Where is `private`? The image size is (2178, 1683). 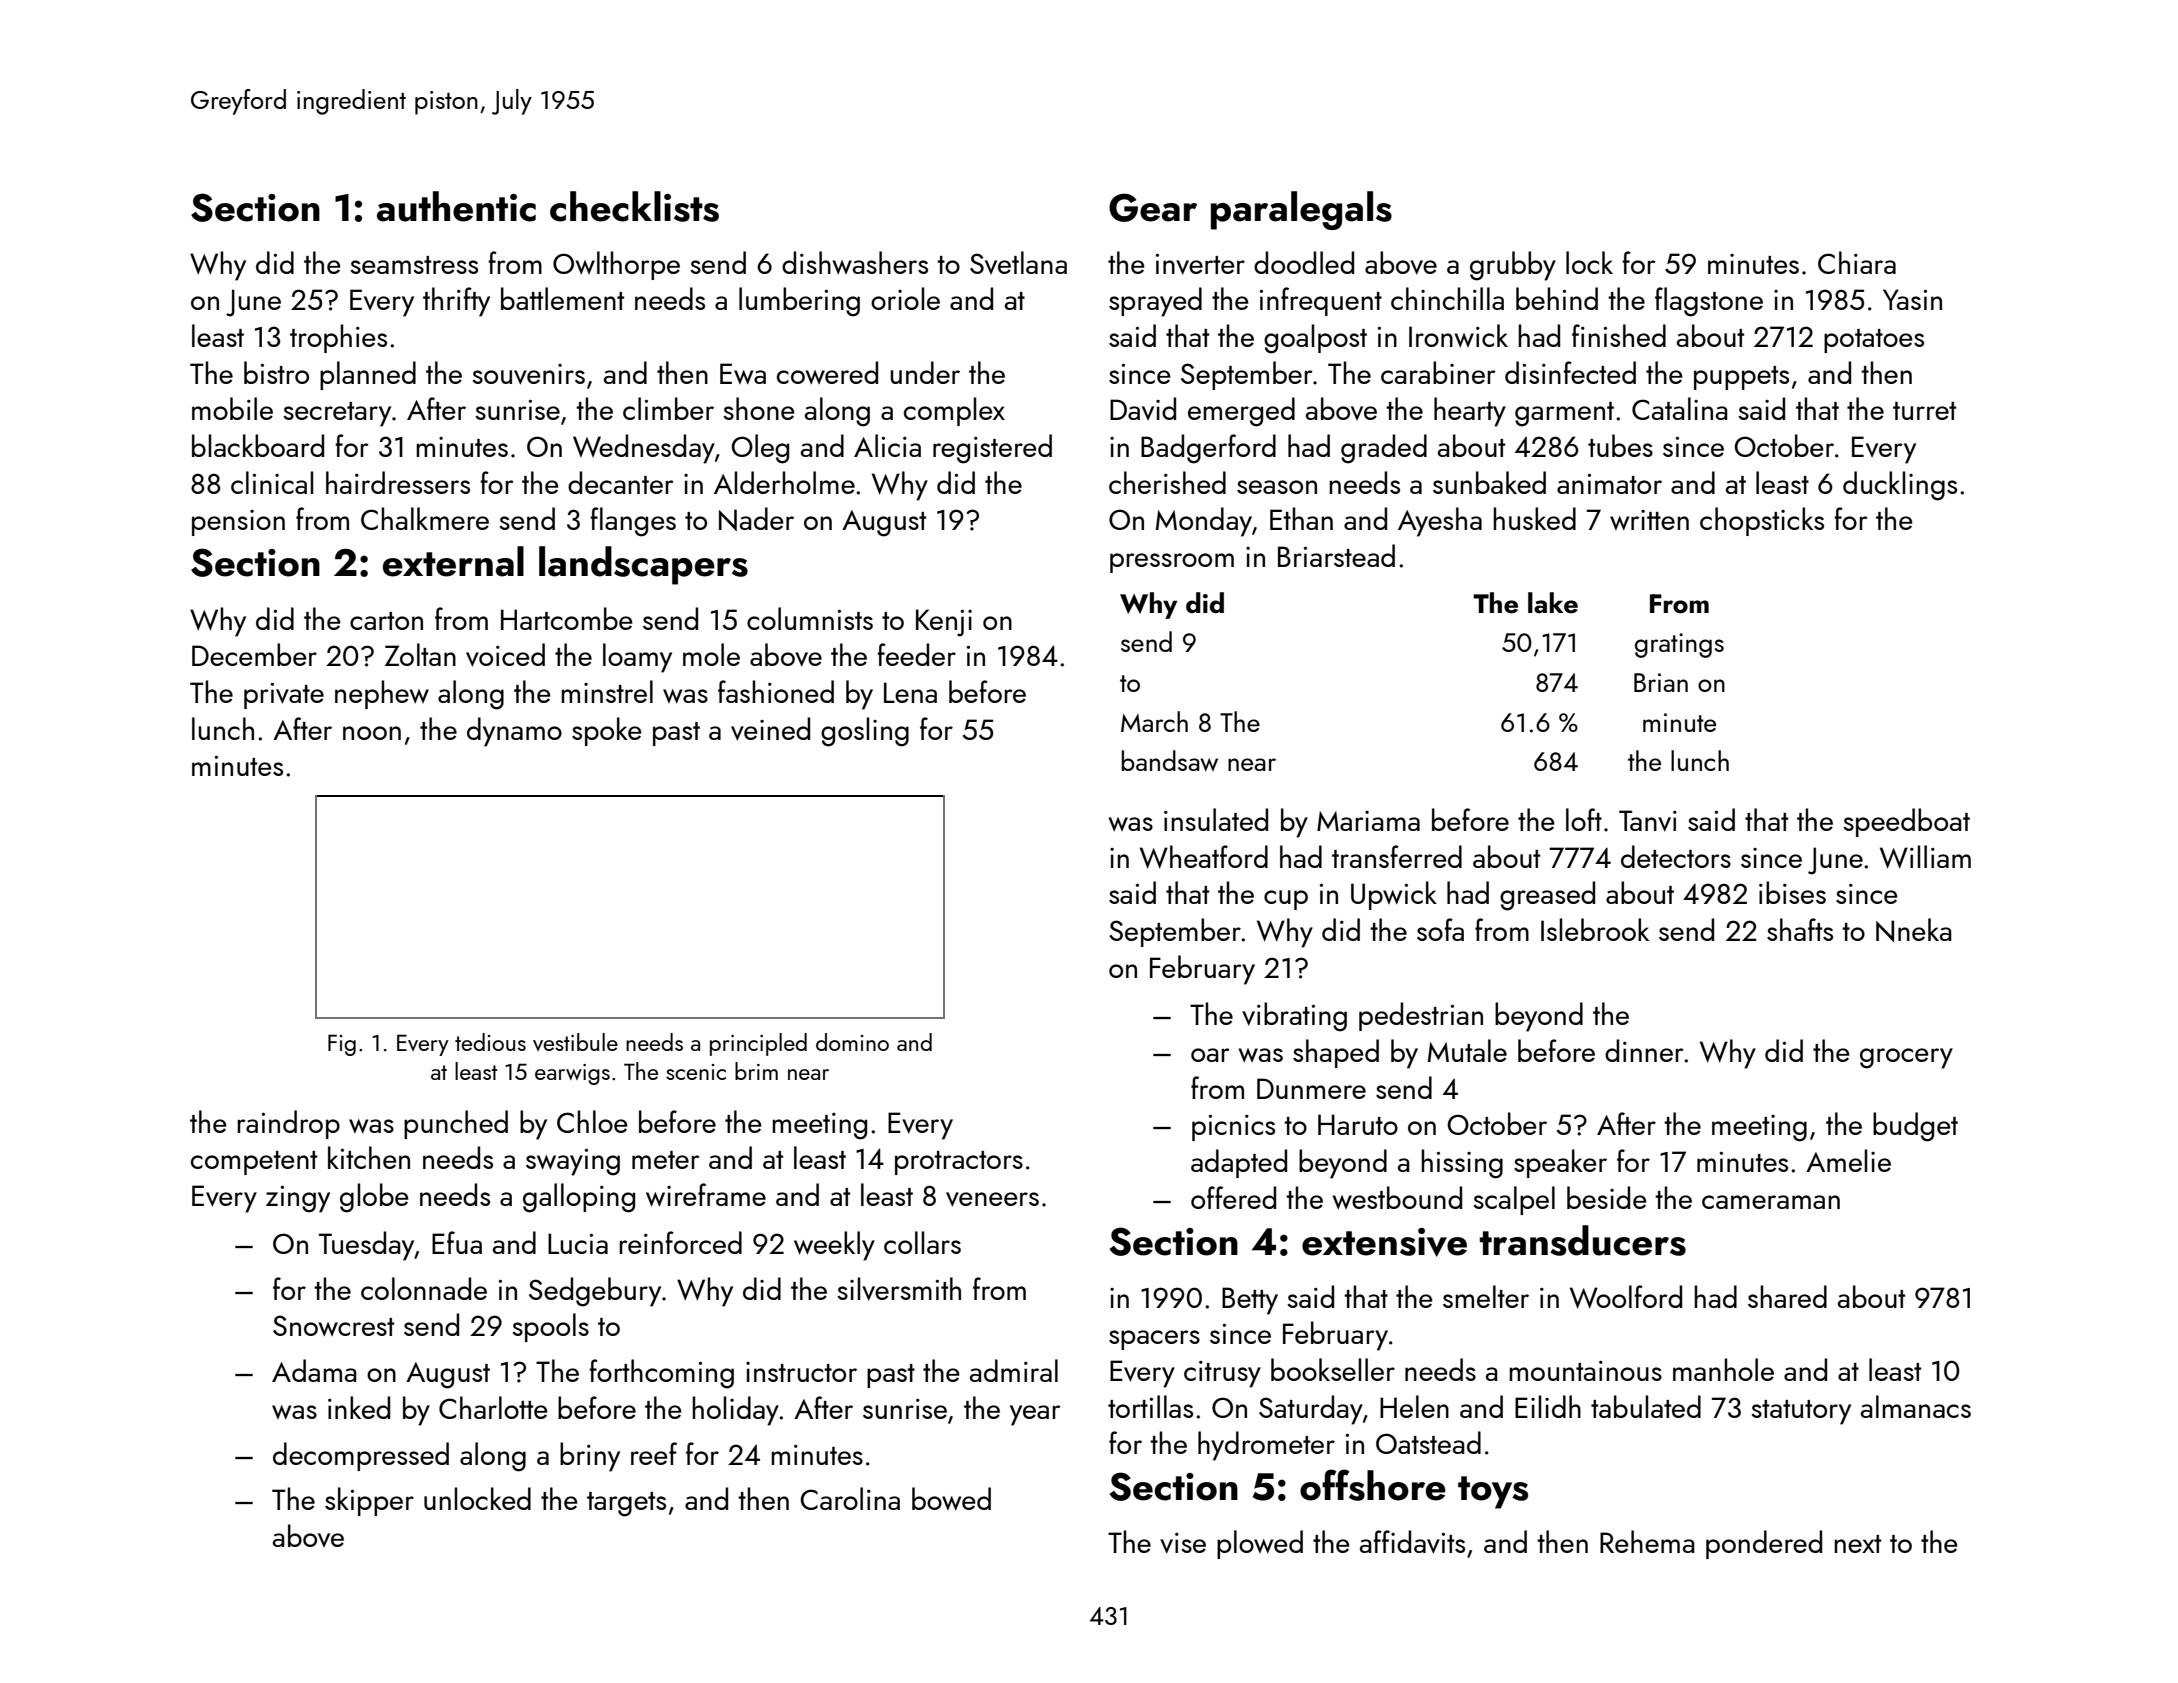
private is located at coordinates (284, 696).
